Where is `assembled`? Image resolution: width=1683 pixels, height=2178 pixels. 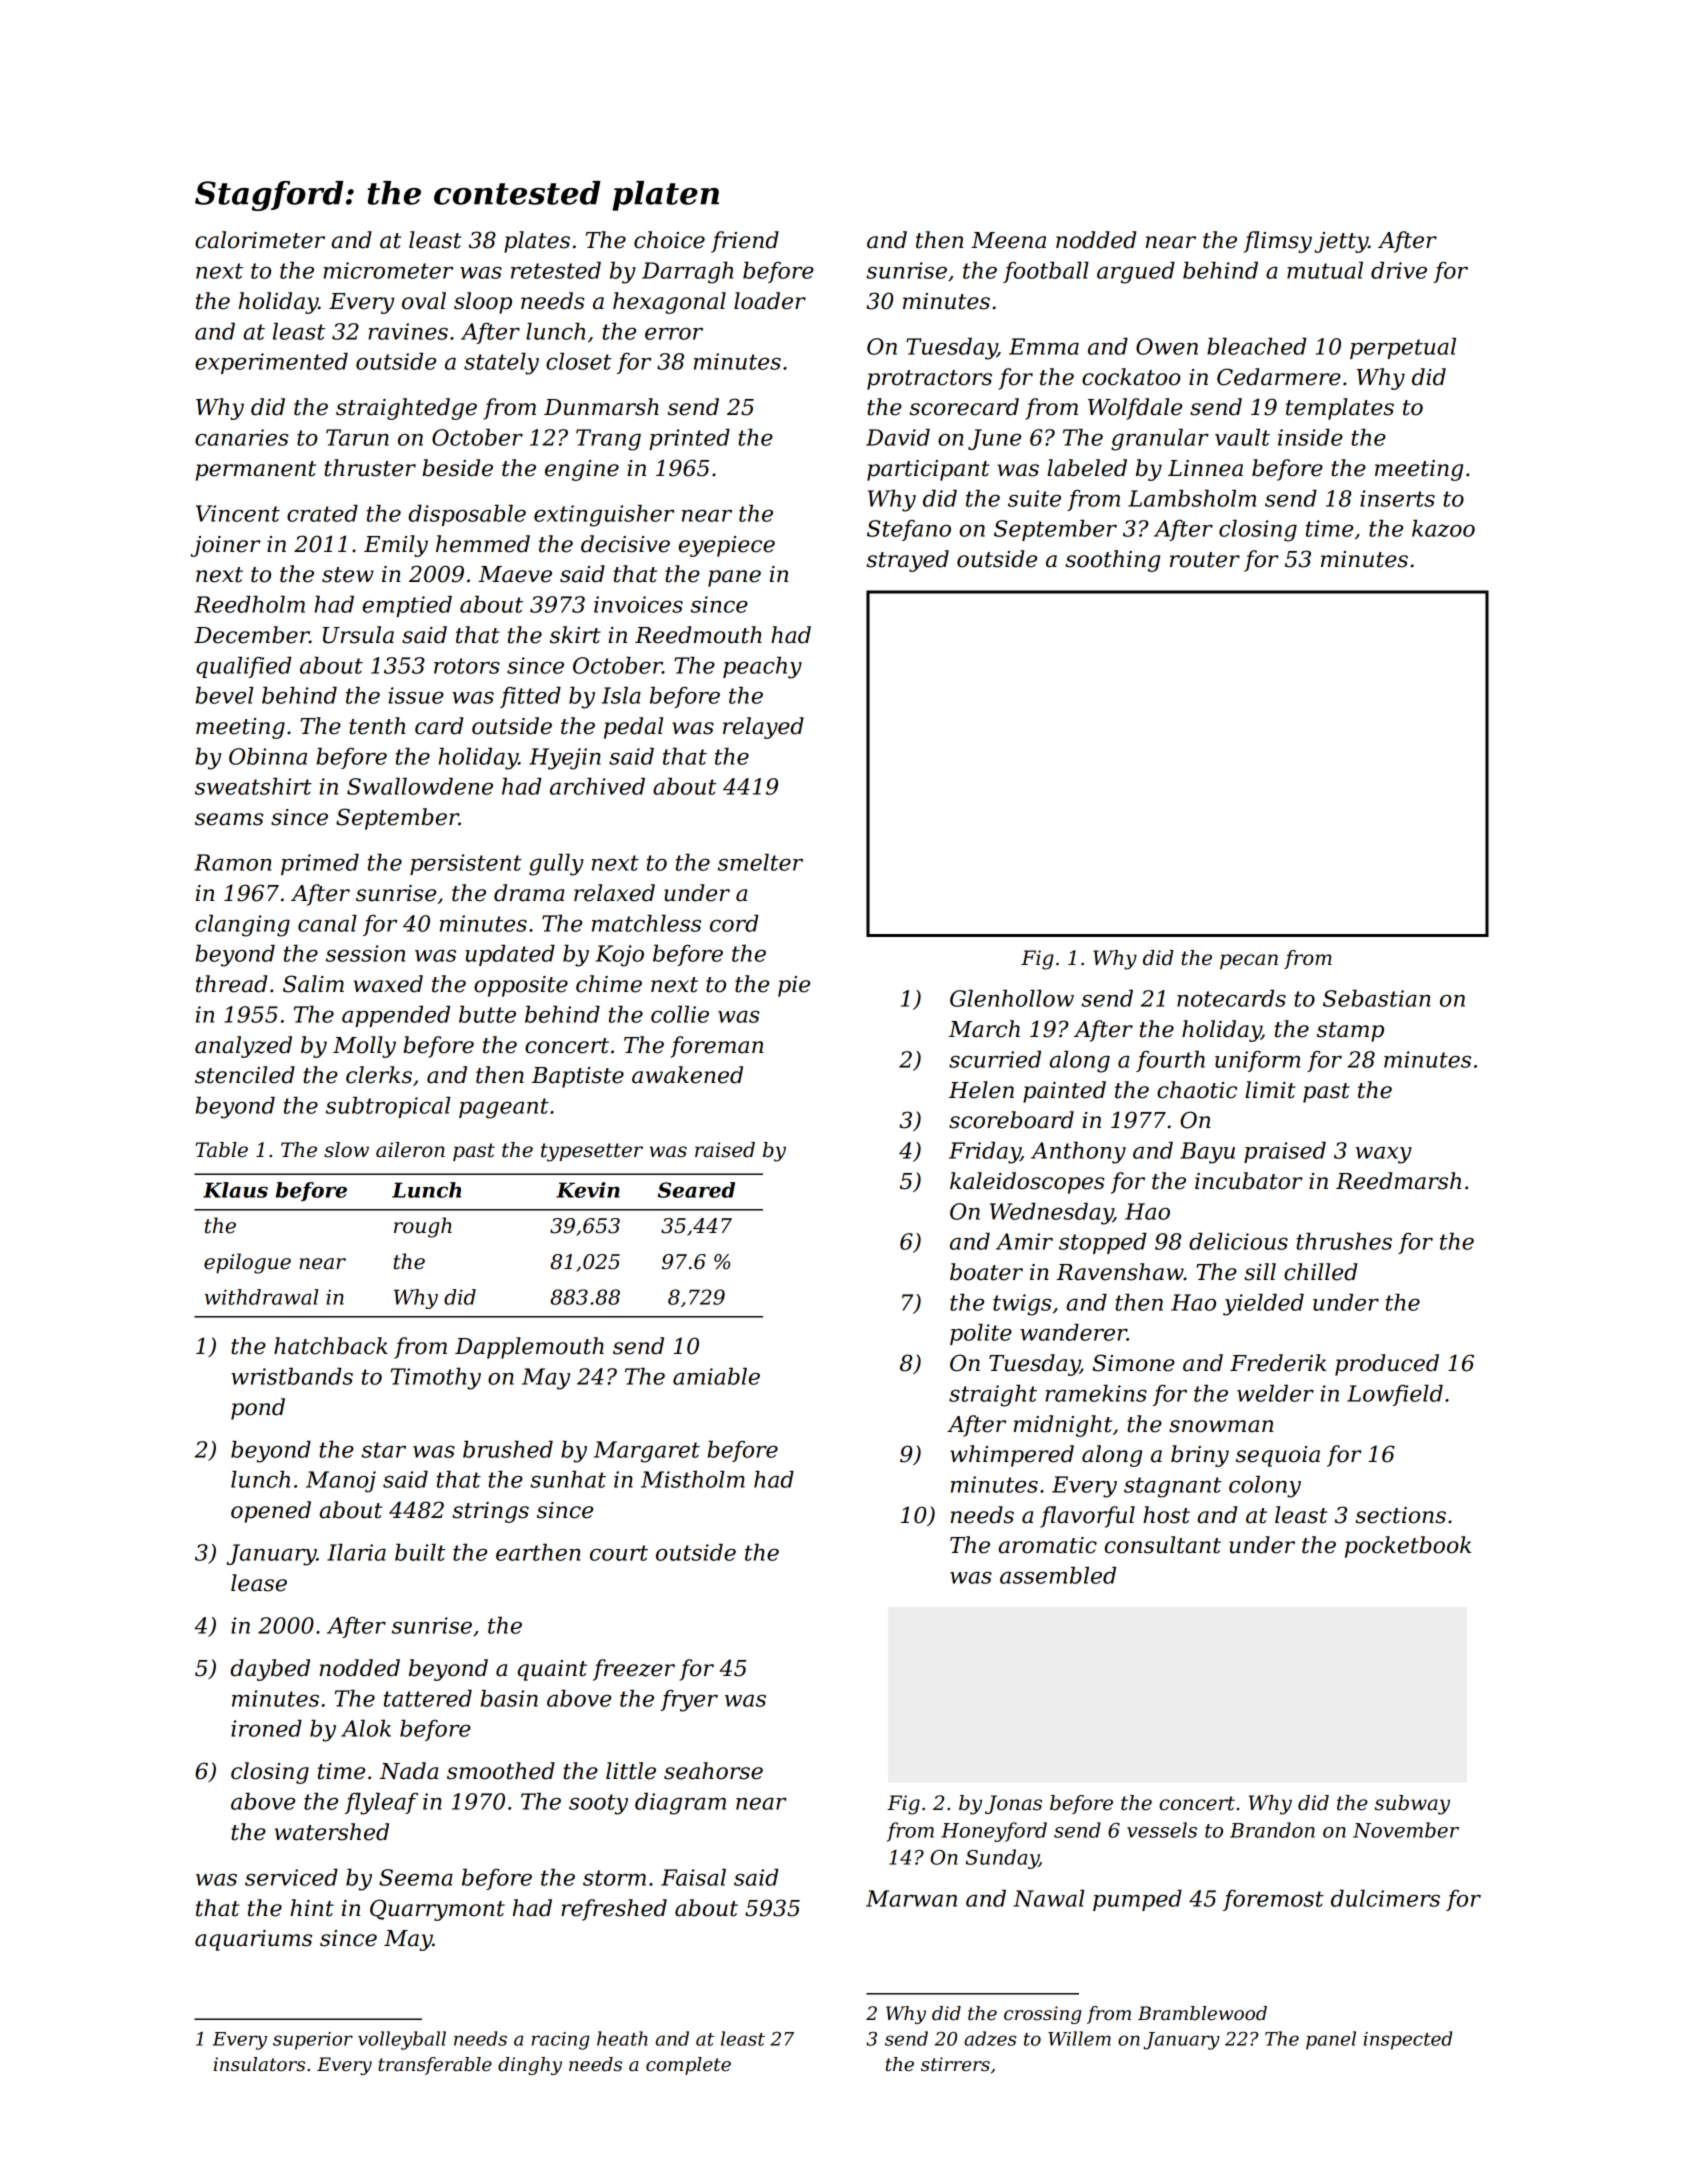 assembled is located at coordinates (1058, 1575).
